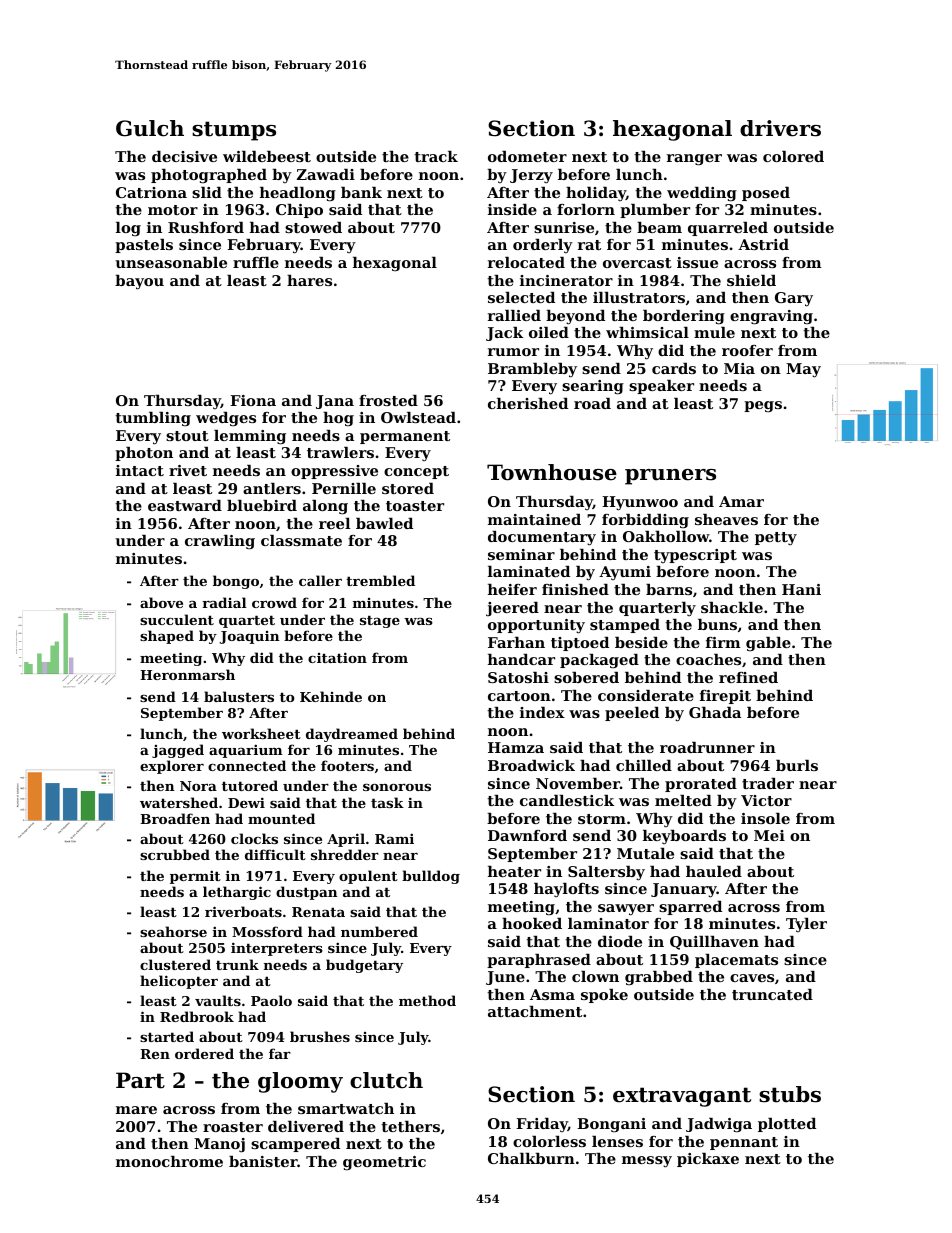 This page has width=952, height=1233. What do you see at coordinates (690, 908) in the page?
I see `sparred` at bounding box center [690, 908].
